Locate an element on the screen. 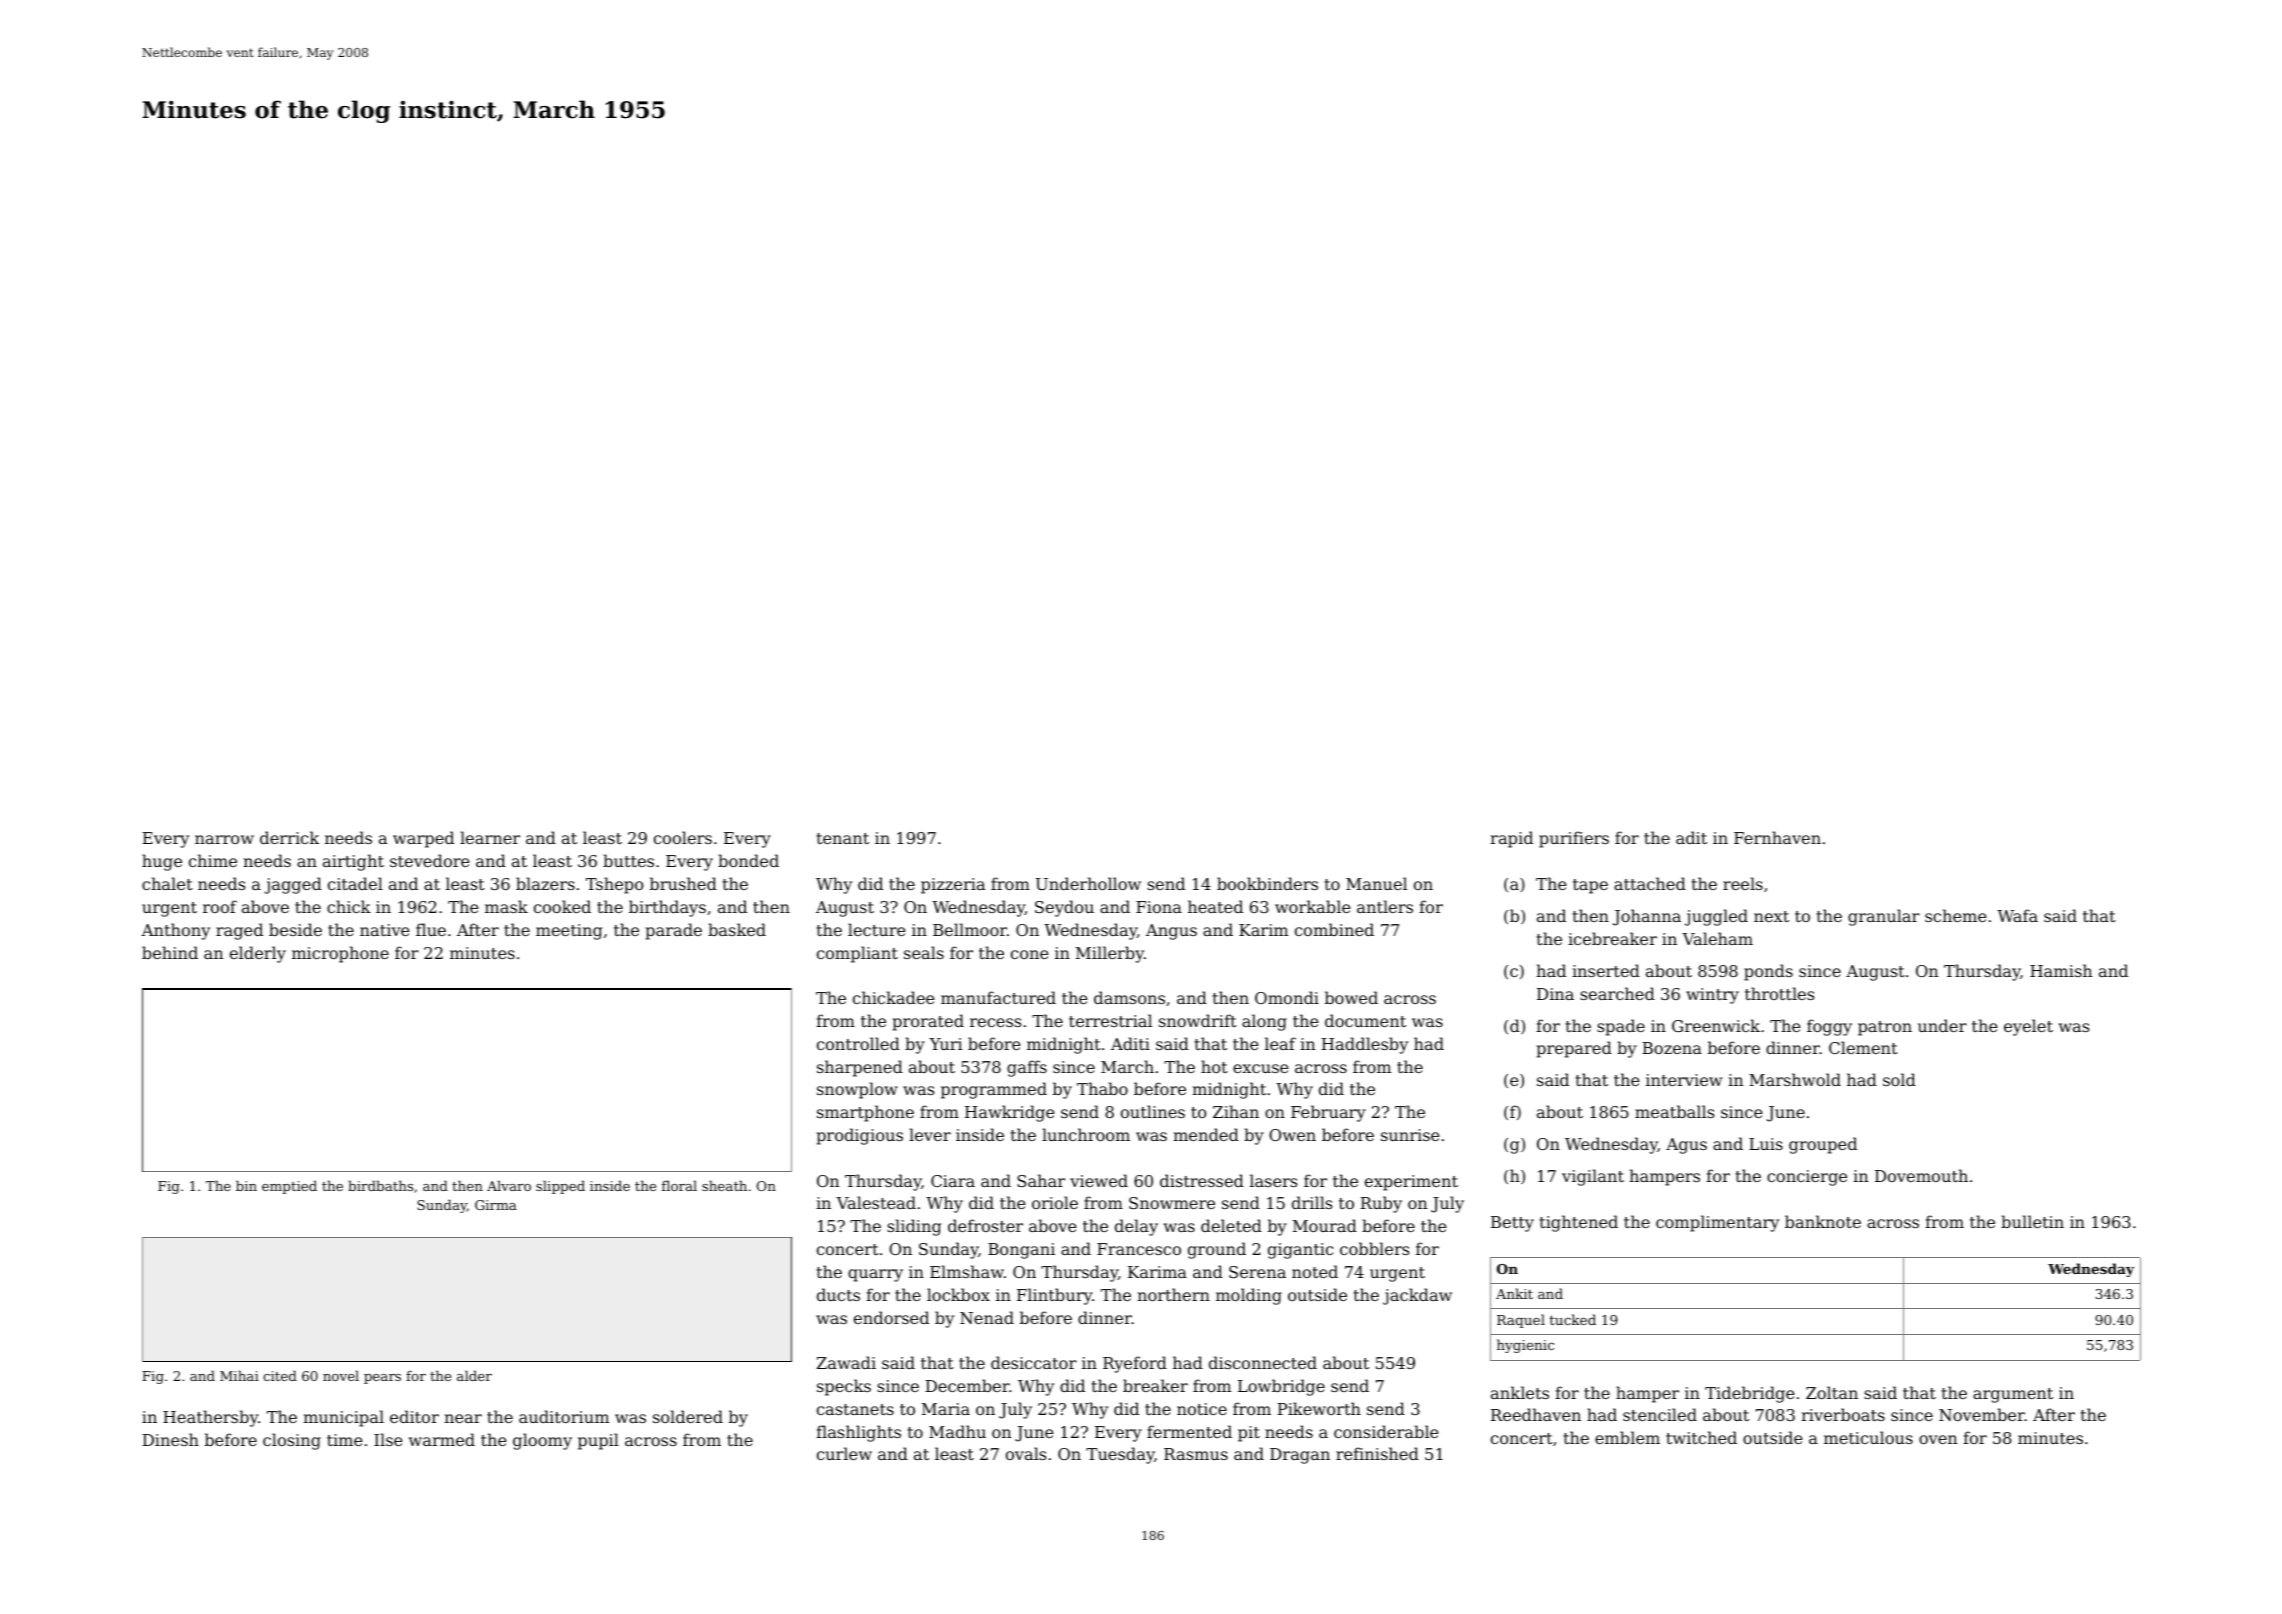 The image size is (2282, 1614). Raquel is located at coordinates (1521, 1321).
